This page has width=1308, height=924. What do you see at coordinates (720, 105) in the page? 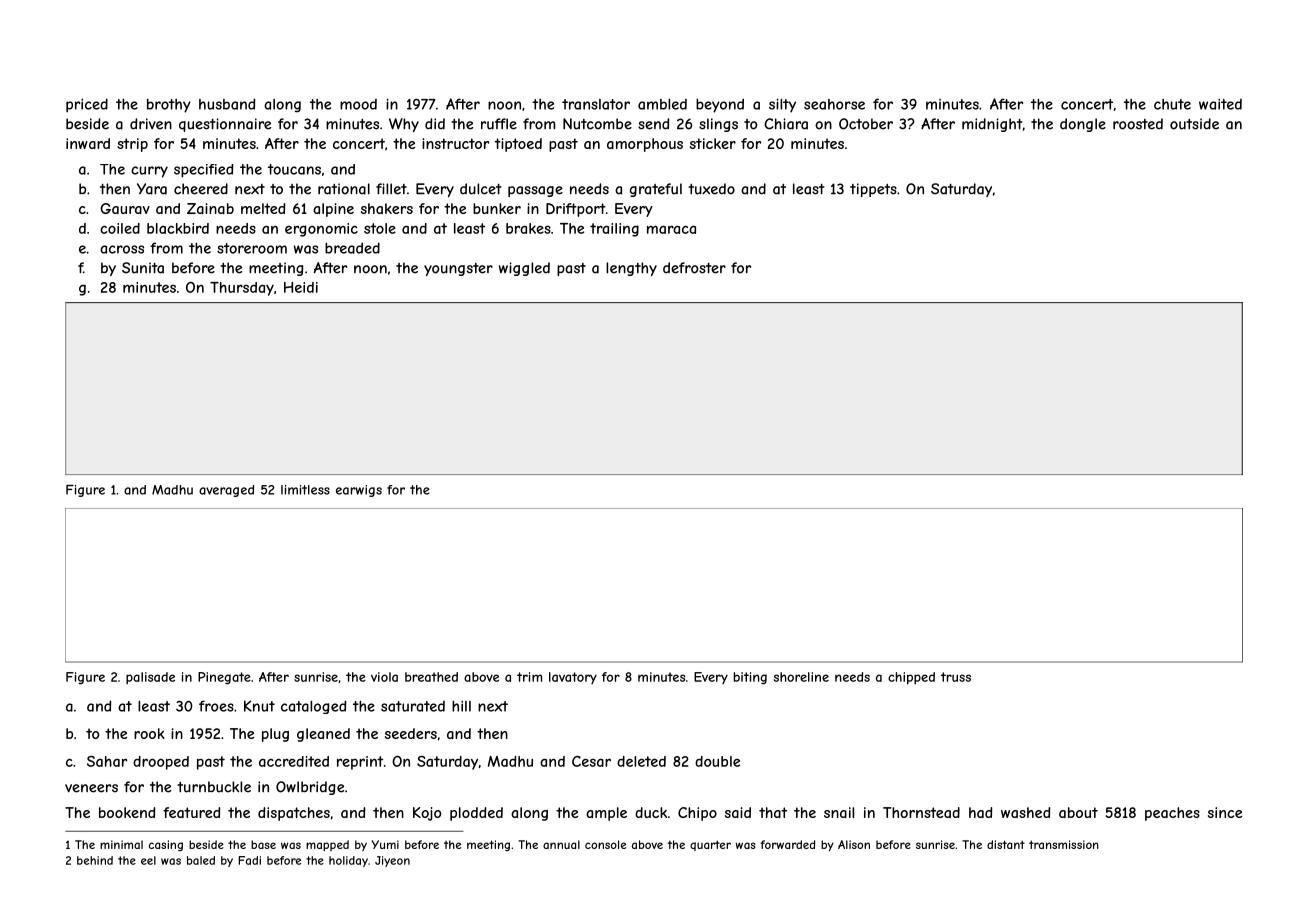
I see `beyond` at bounding box center [720, 105].
